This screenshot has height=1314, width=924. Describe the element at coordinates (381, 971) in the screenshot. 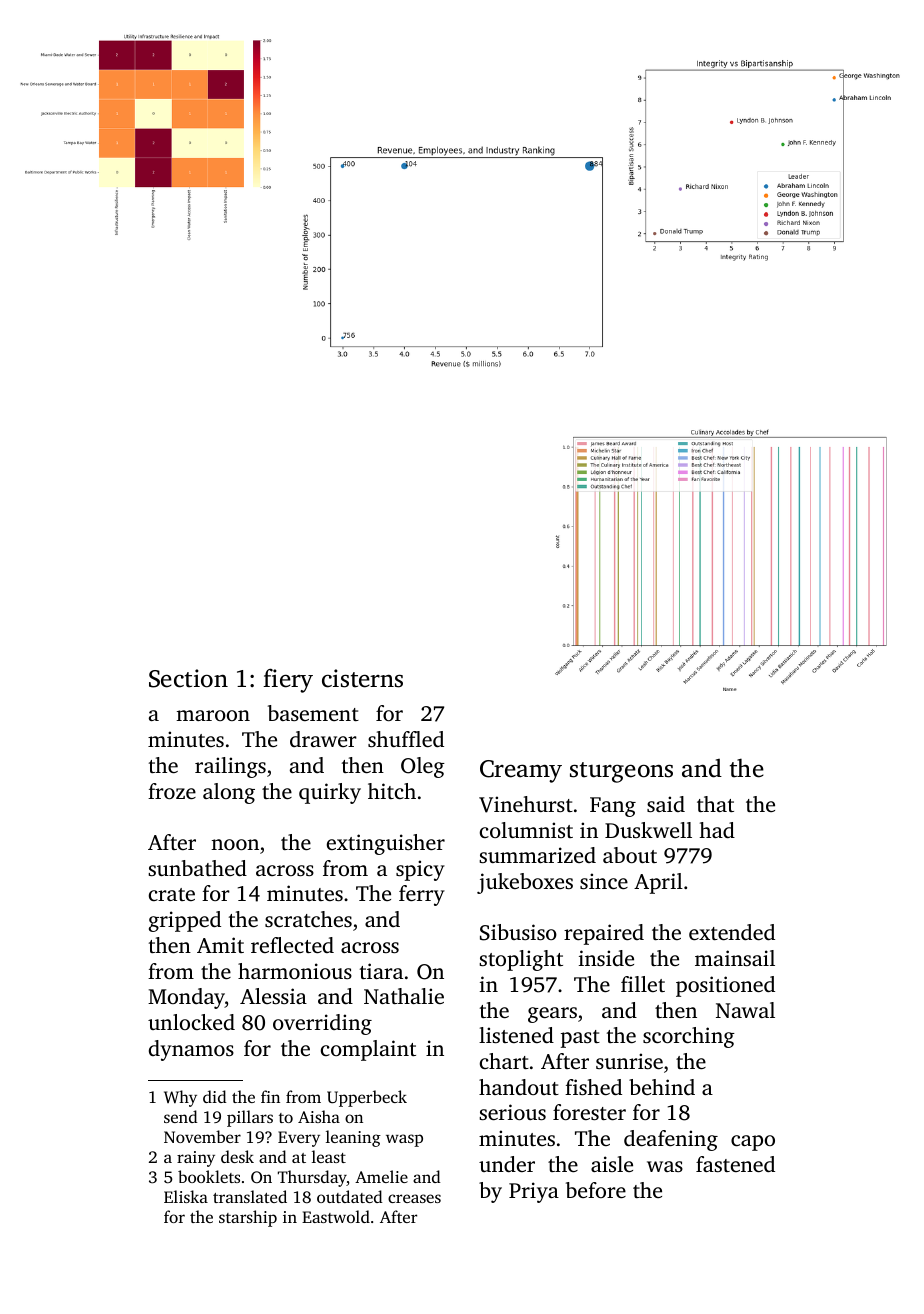

I see `tiara` at that location.
